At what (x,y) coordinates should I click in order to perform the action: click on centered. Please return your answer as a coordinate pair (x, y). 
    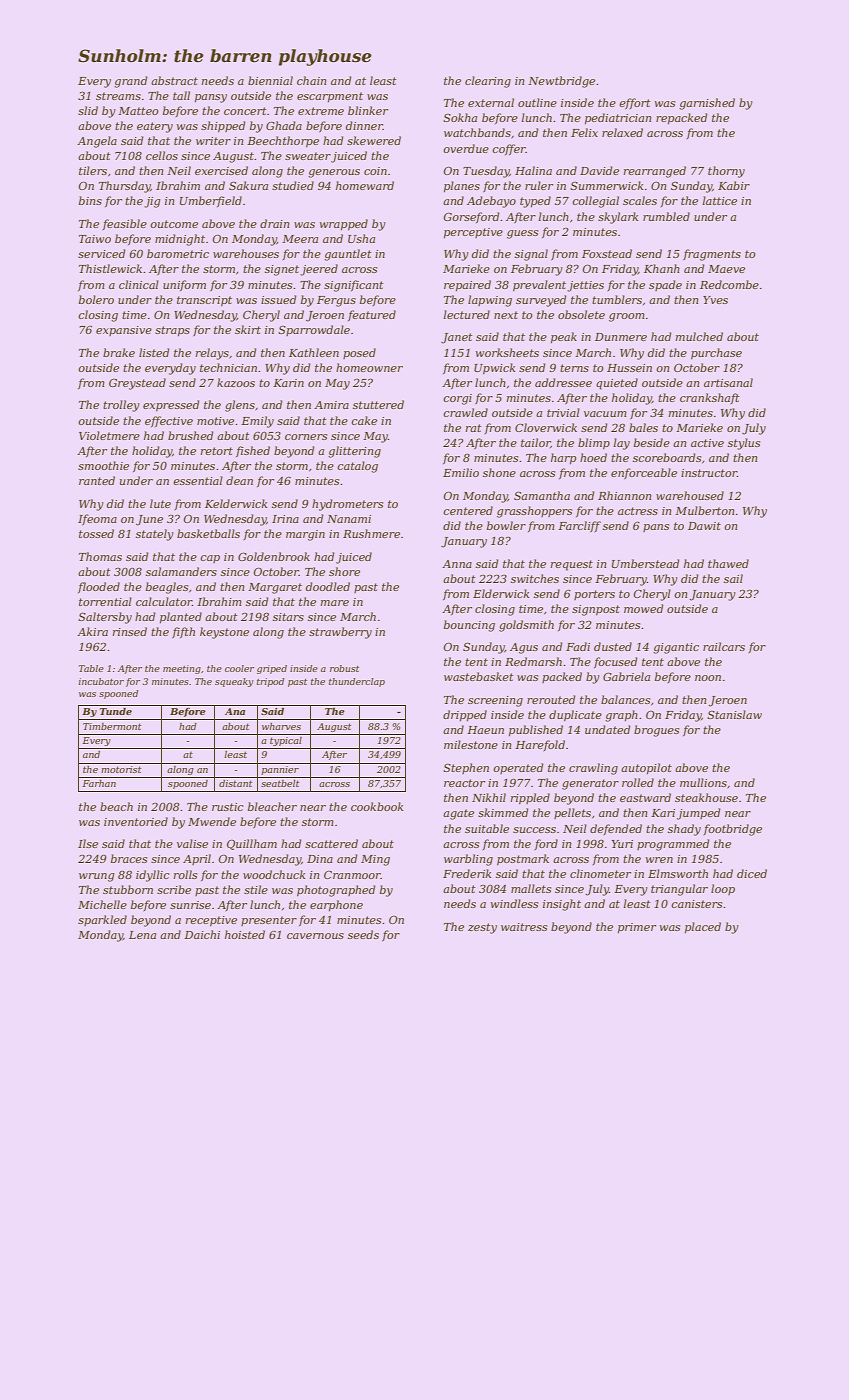
    Looking at the image, I should click on (468, 510).
